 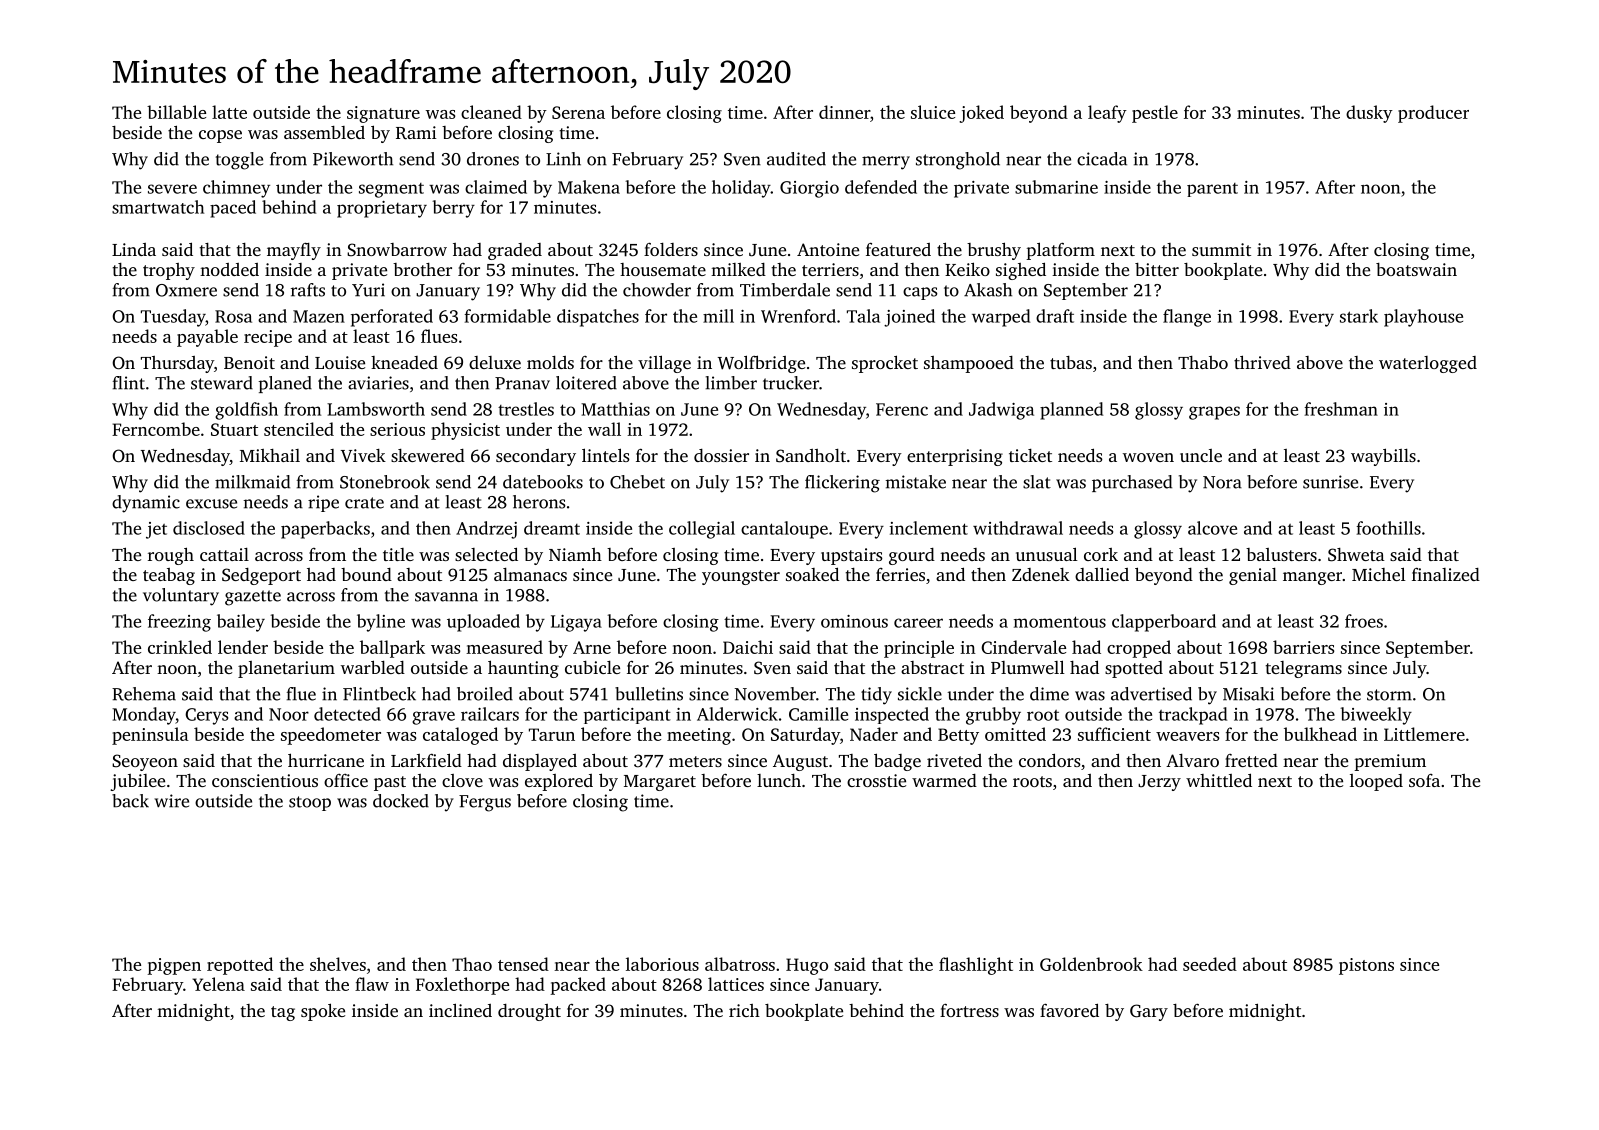 What do you see at coordinates (218, 984) in the document?
I see `Yelena` at bounding box center [218, 984].
